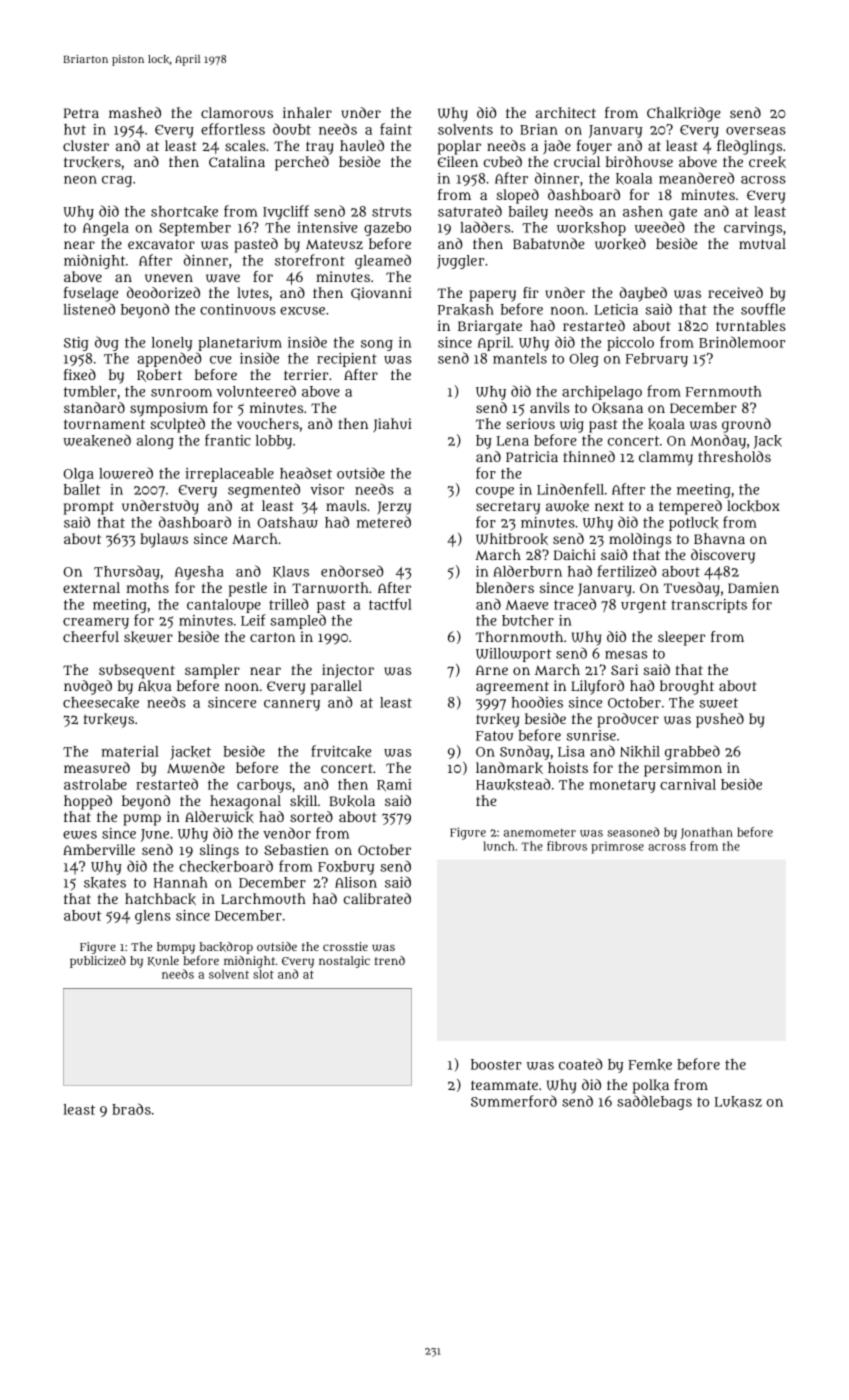 Image resolution: width=849 pixels, height=1400 pixels. What do you see at coordinates (503, 161) in the screenshot?
I see `cubed` at bounding box center [503, 161].
